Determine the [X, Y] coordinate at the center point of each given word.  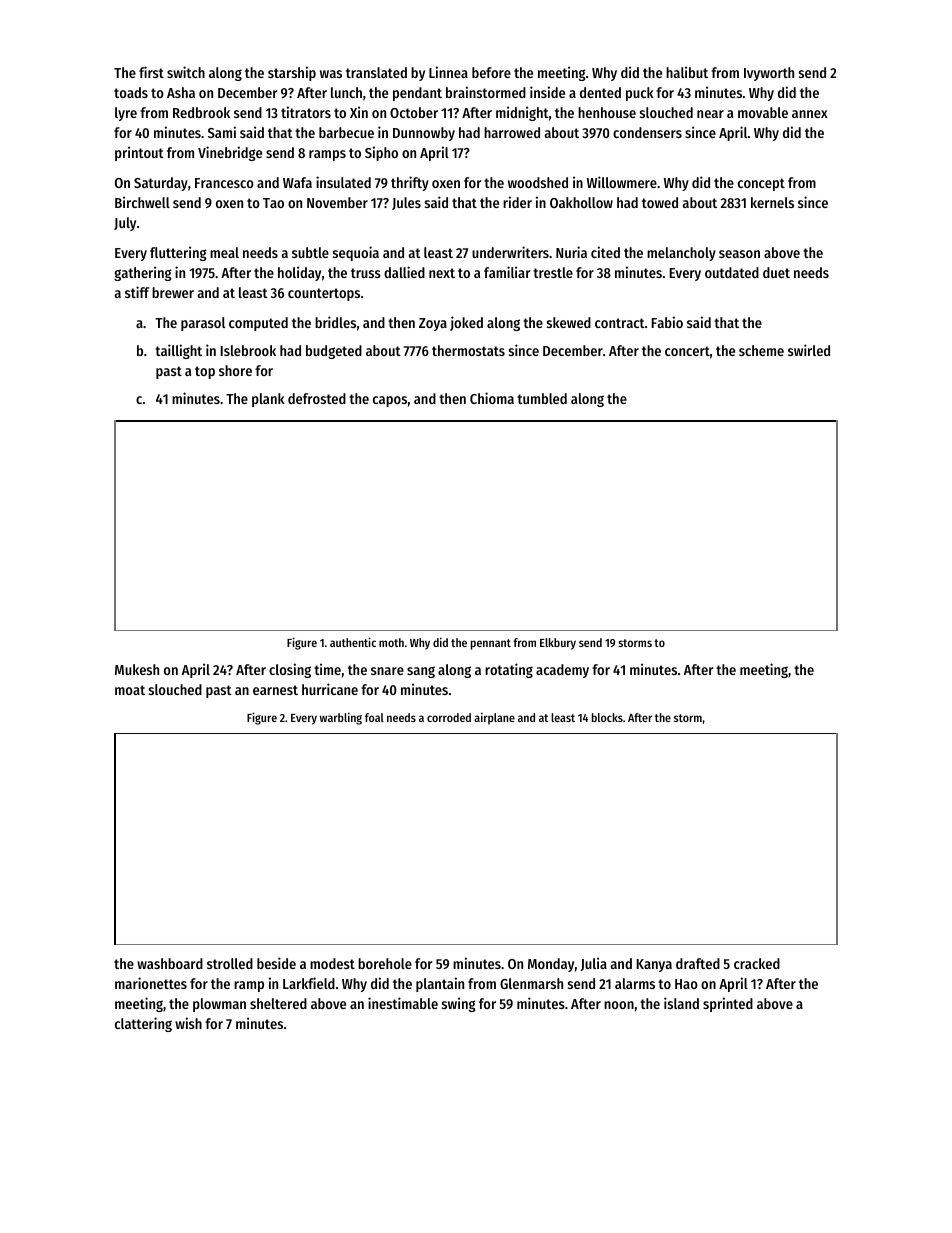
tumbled [542, 398]
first [151, 72]
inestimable [403, 1003]
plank [268, 400]
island [681, 1003]
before [491, 72]
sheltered [278, 1003]
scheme [761, 350]
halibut [687, 72]
